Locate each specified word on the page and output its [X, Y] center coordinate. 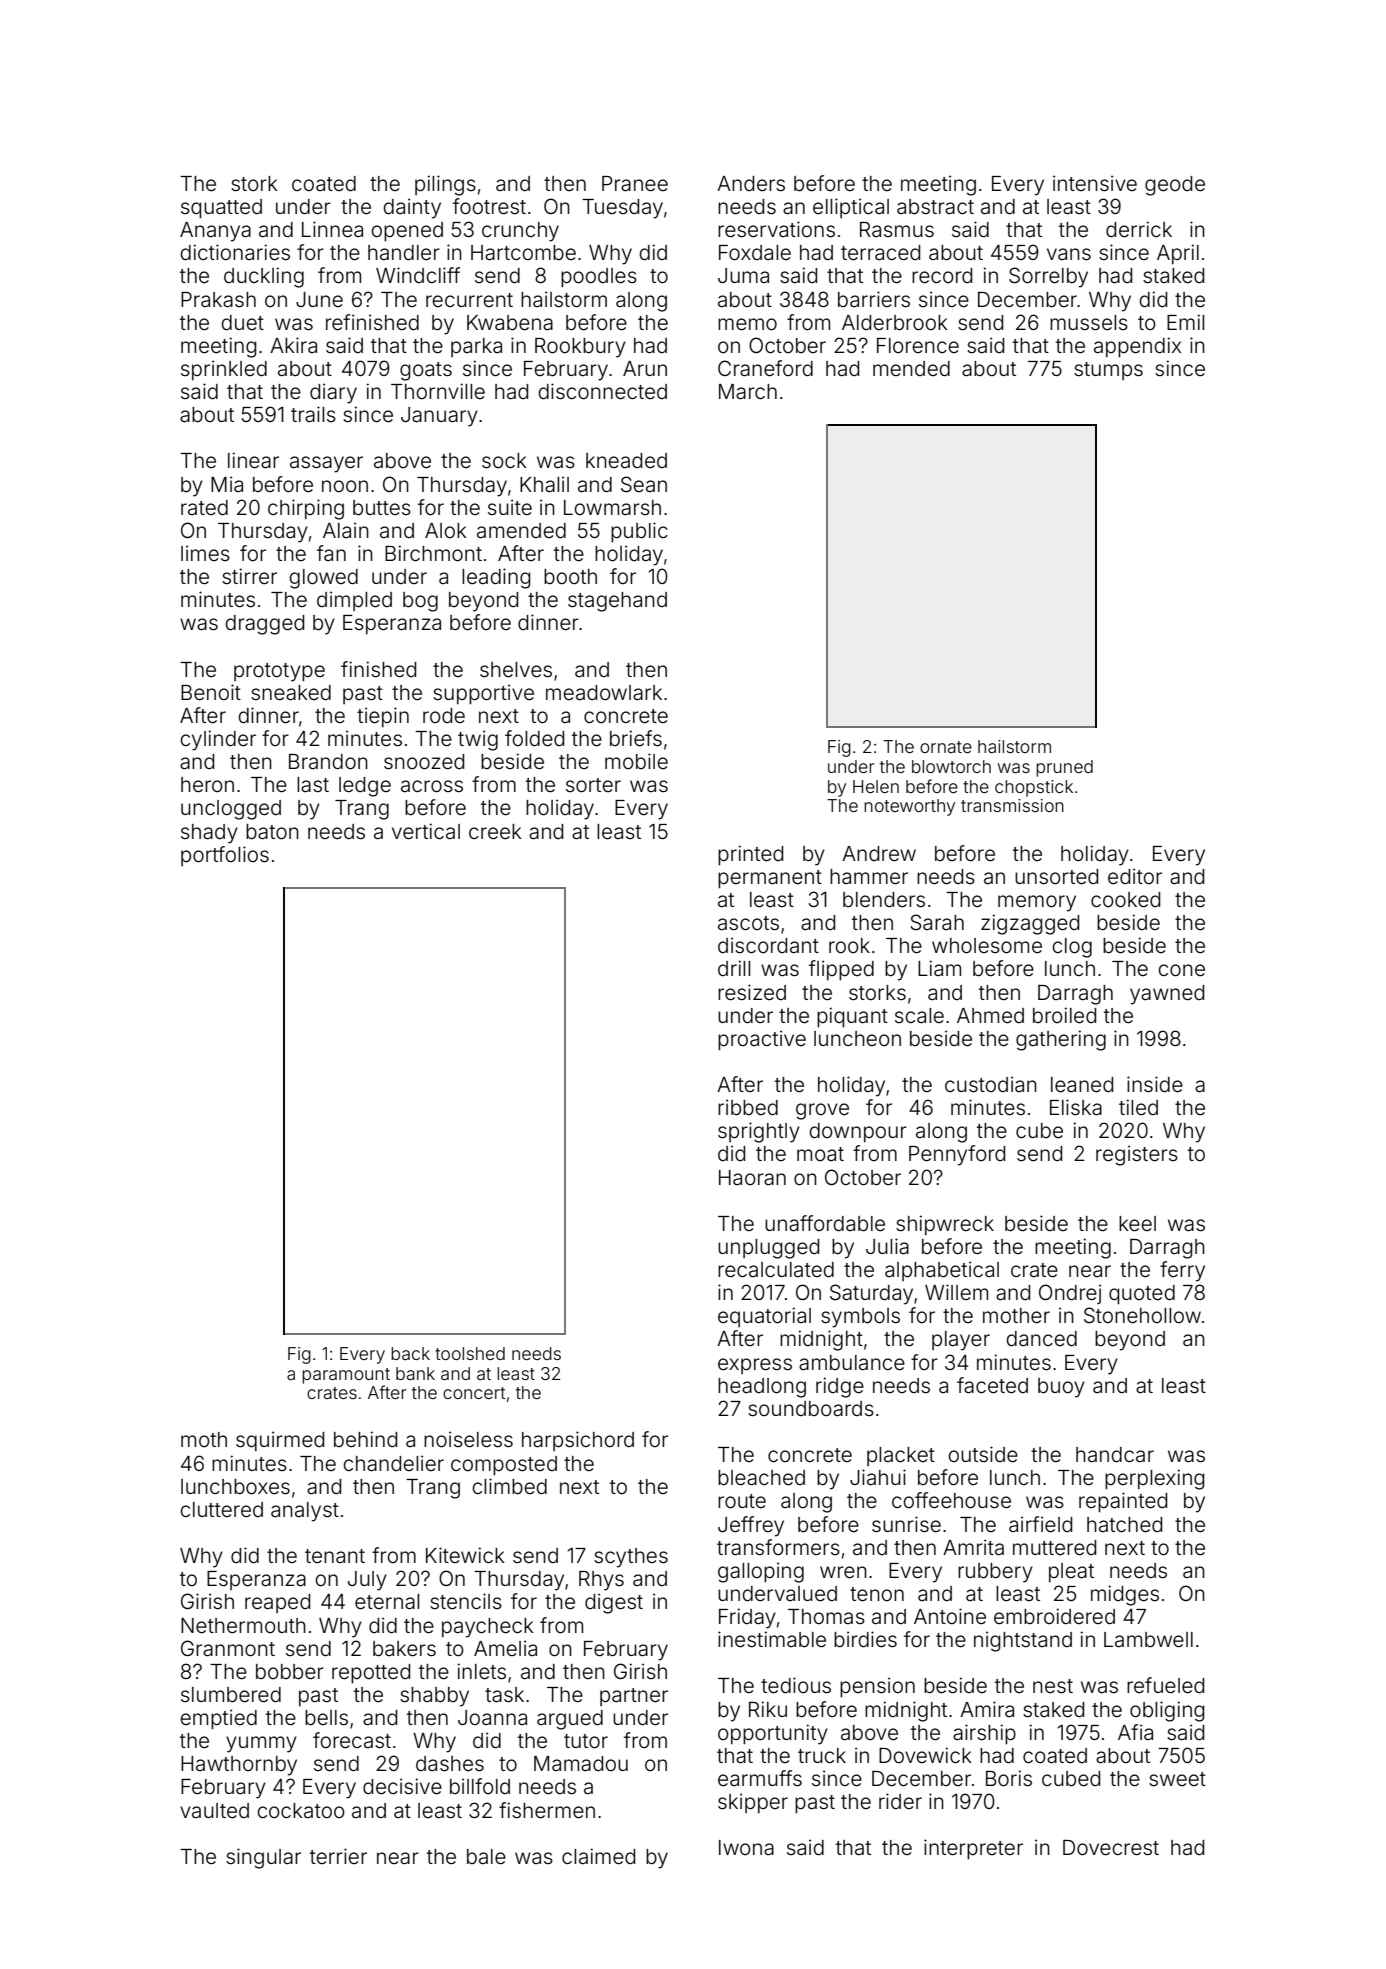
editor [1135, 876]
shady [209, 834]
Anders [751, 183]
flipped [841, 970]
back [410, 1353]
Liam [939, 968]
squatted [221, 209]
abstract [935, 207]
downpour [858, 1132]
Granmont [228, 1648]
